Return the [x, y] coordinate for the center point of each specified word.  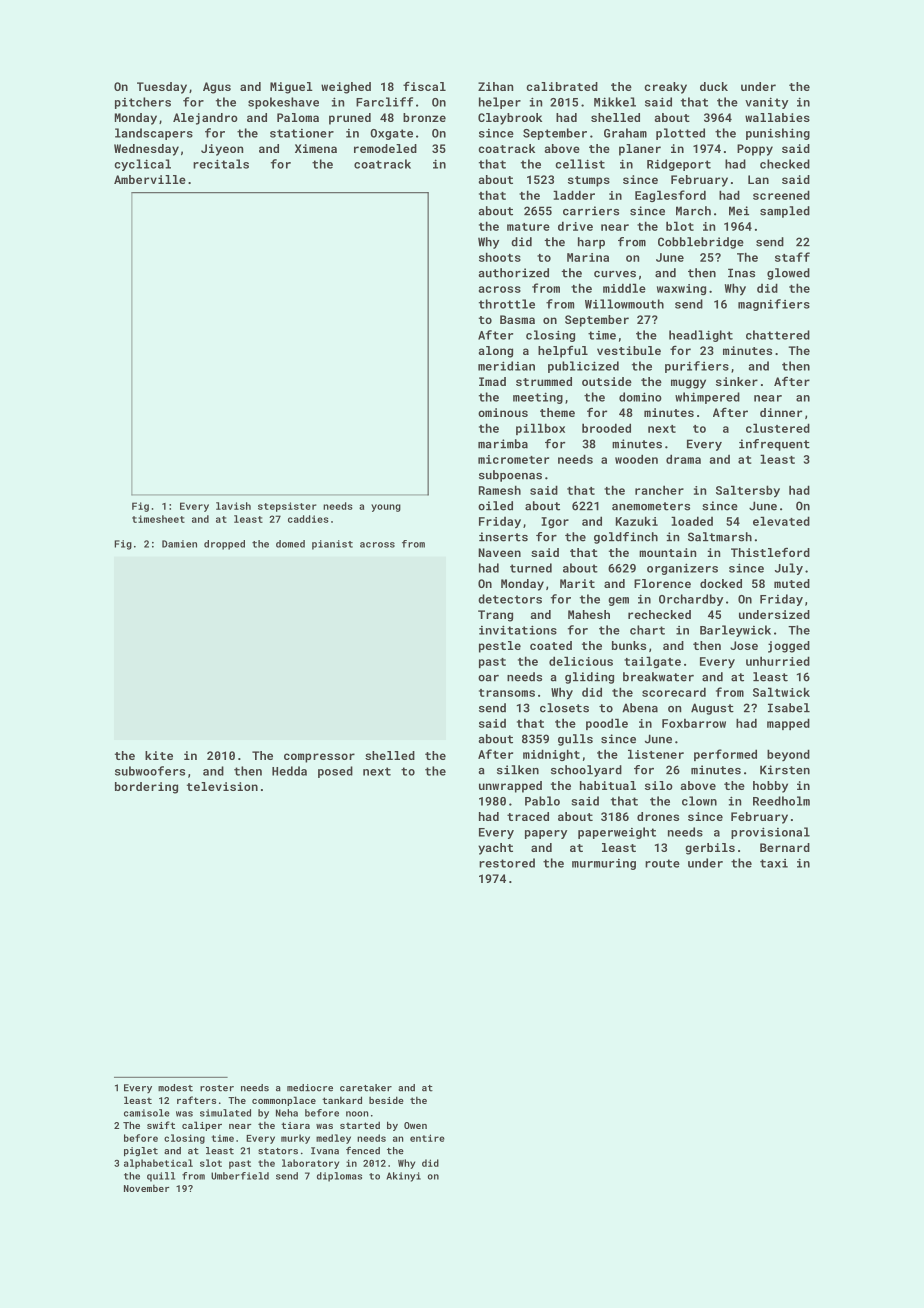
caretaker [366, 1088]
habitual [608, 785]
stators [278, 1151]
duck [714, 86]
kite [159, 755]
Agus [217, 88]
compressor [319, 758]
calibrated [562, 86]
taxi [774, 863]
